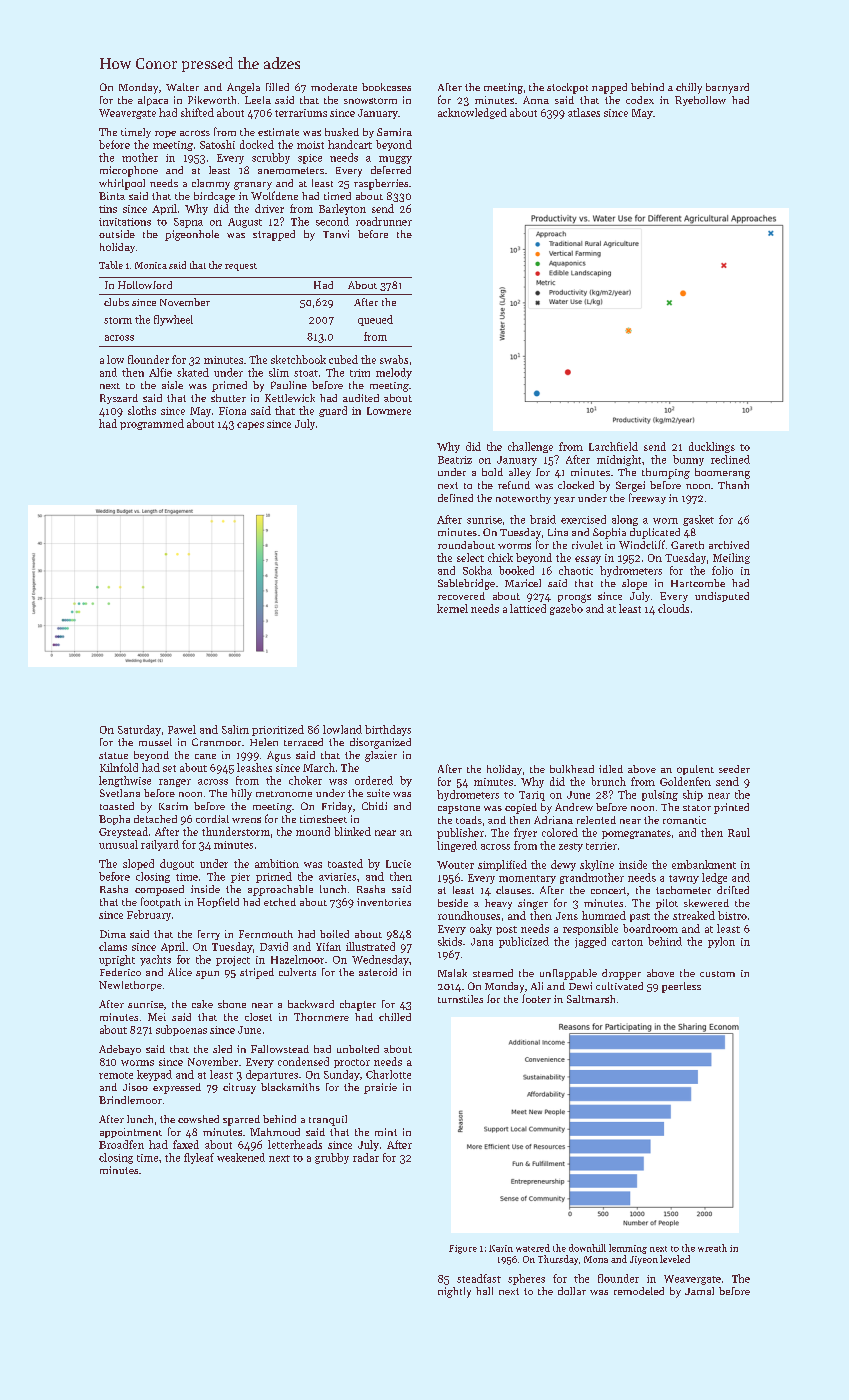  Describe the element at coordinates (177, 864) in the screenshot. I see `dugout` at that location.
